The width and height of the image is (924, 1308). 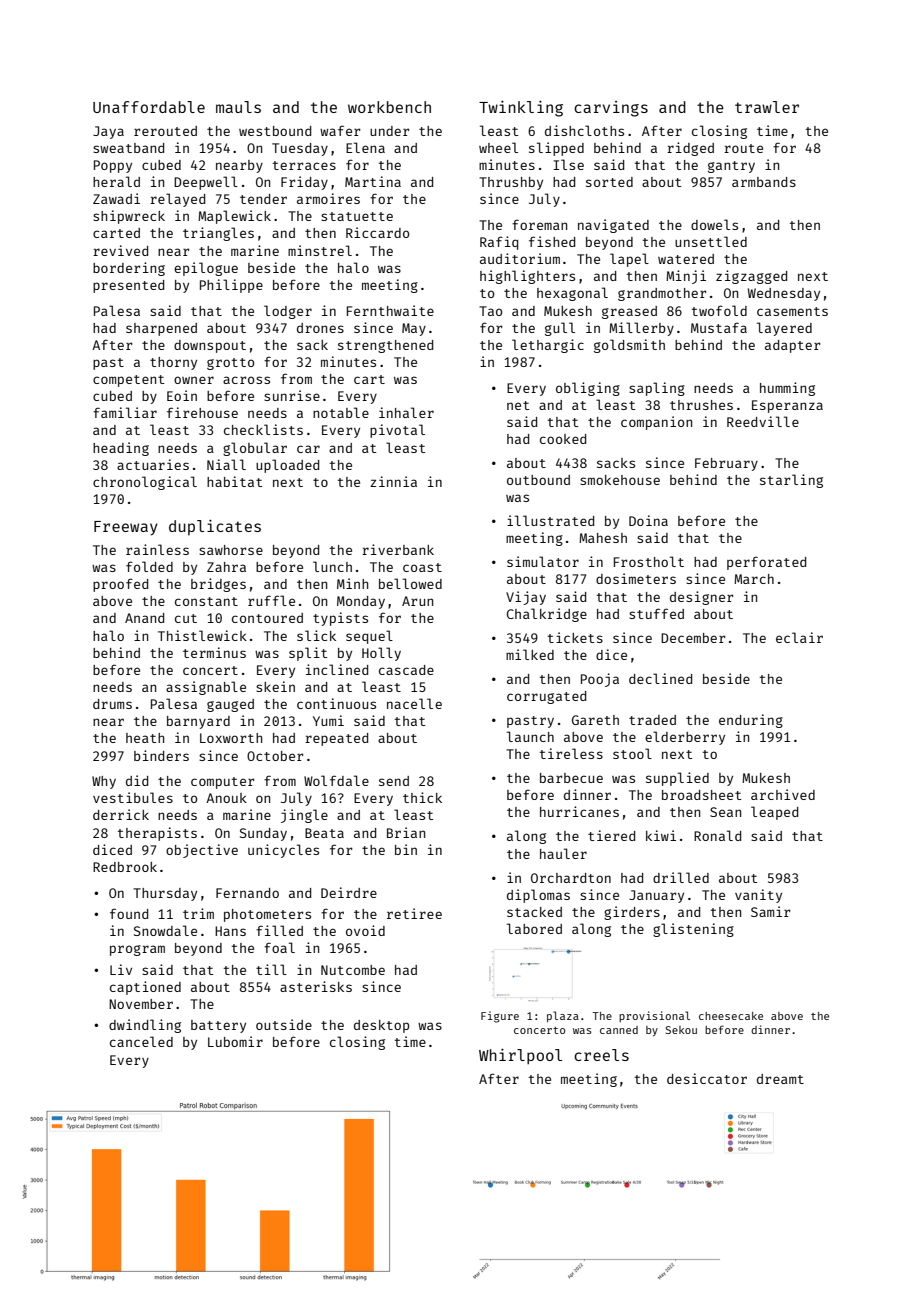 I want to click on enduring, so click(x=751, y=721).
